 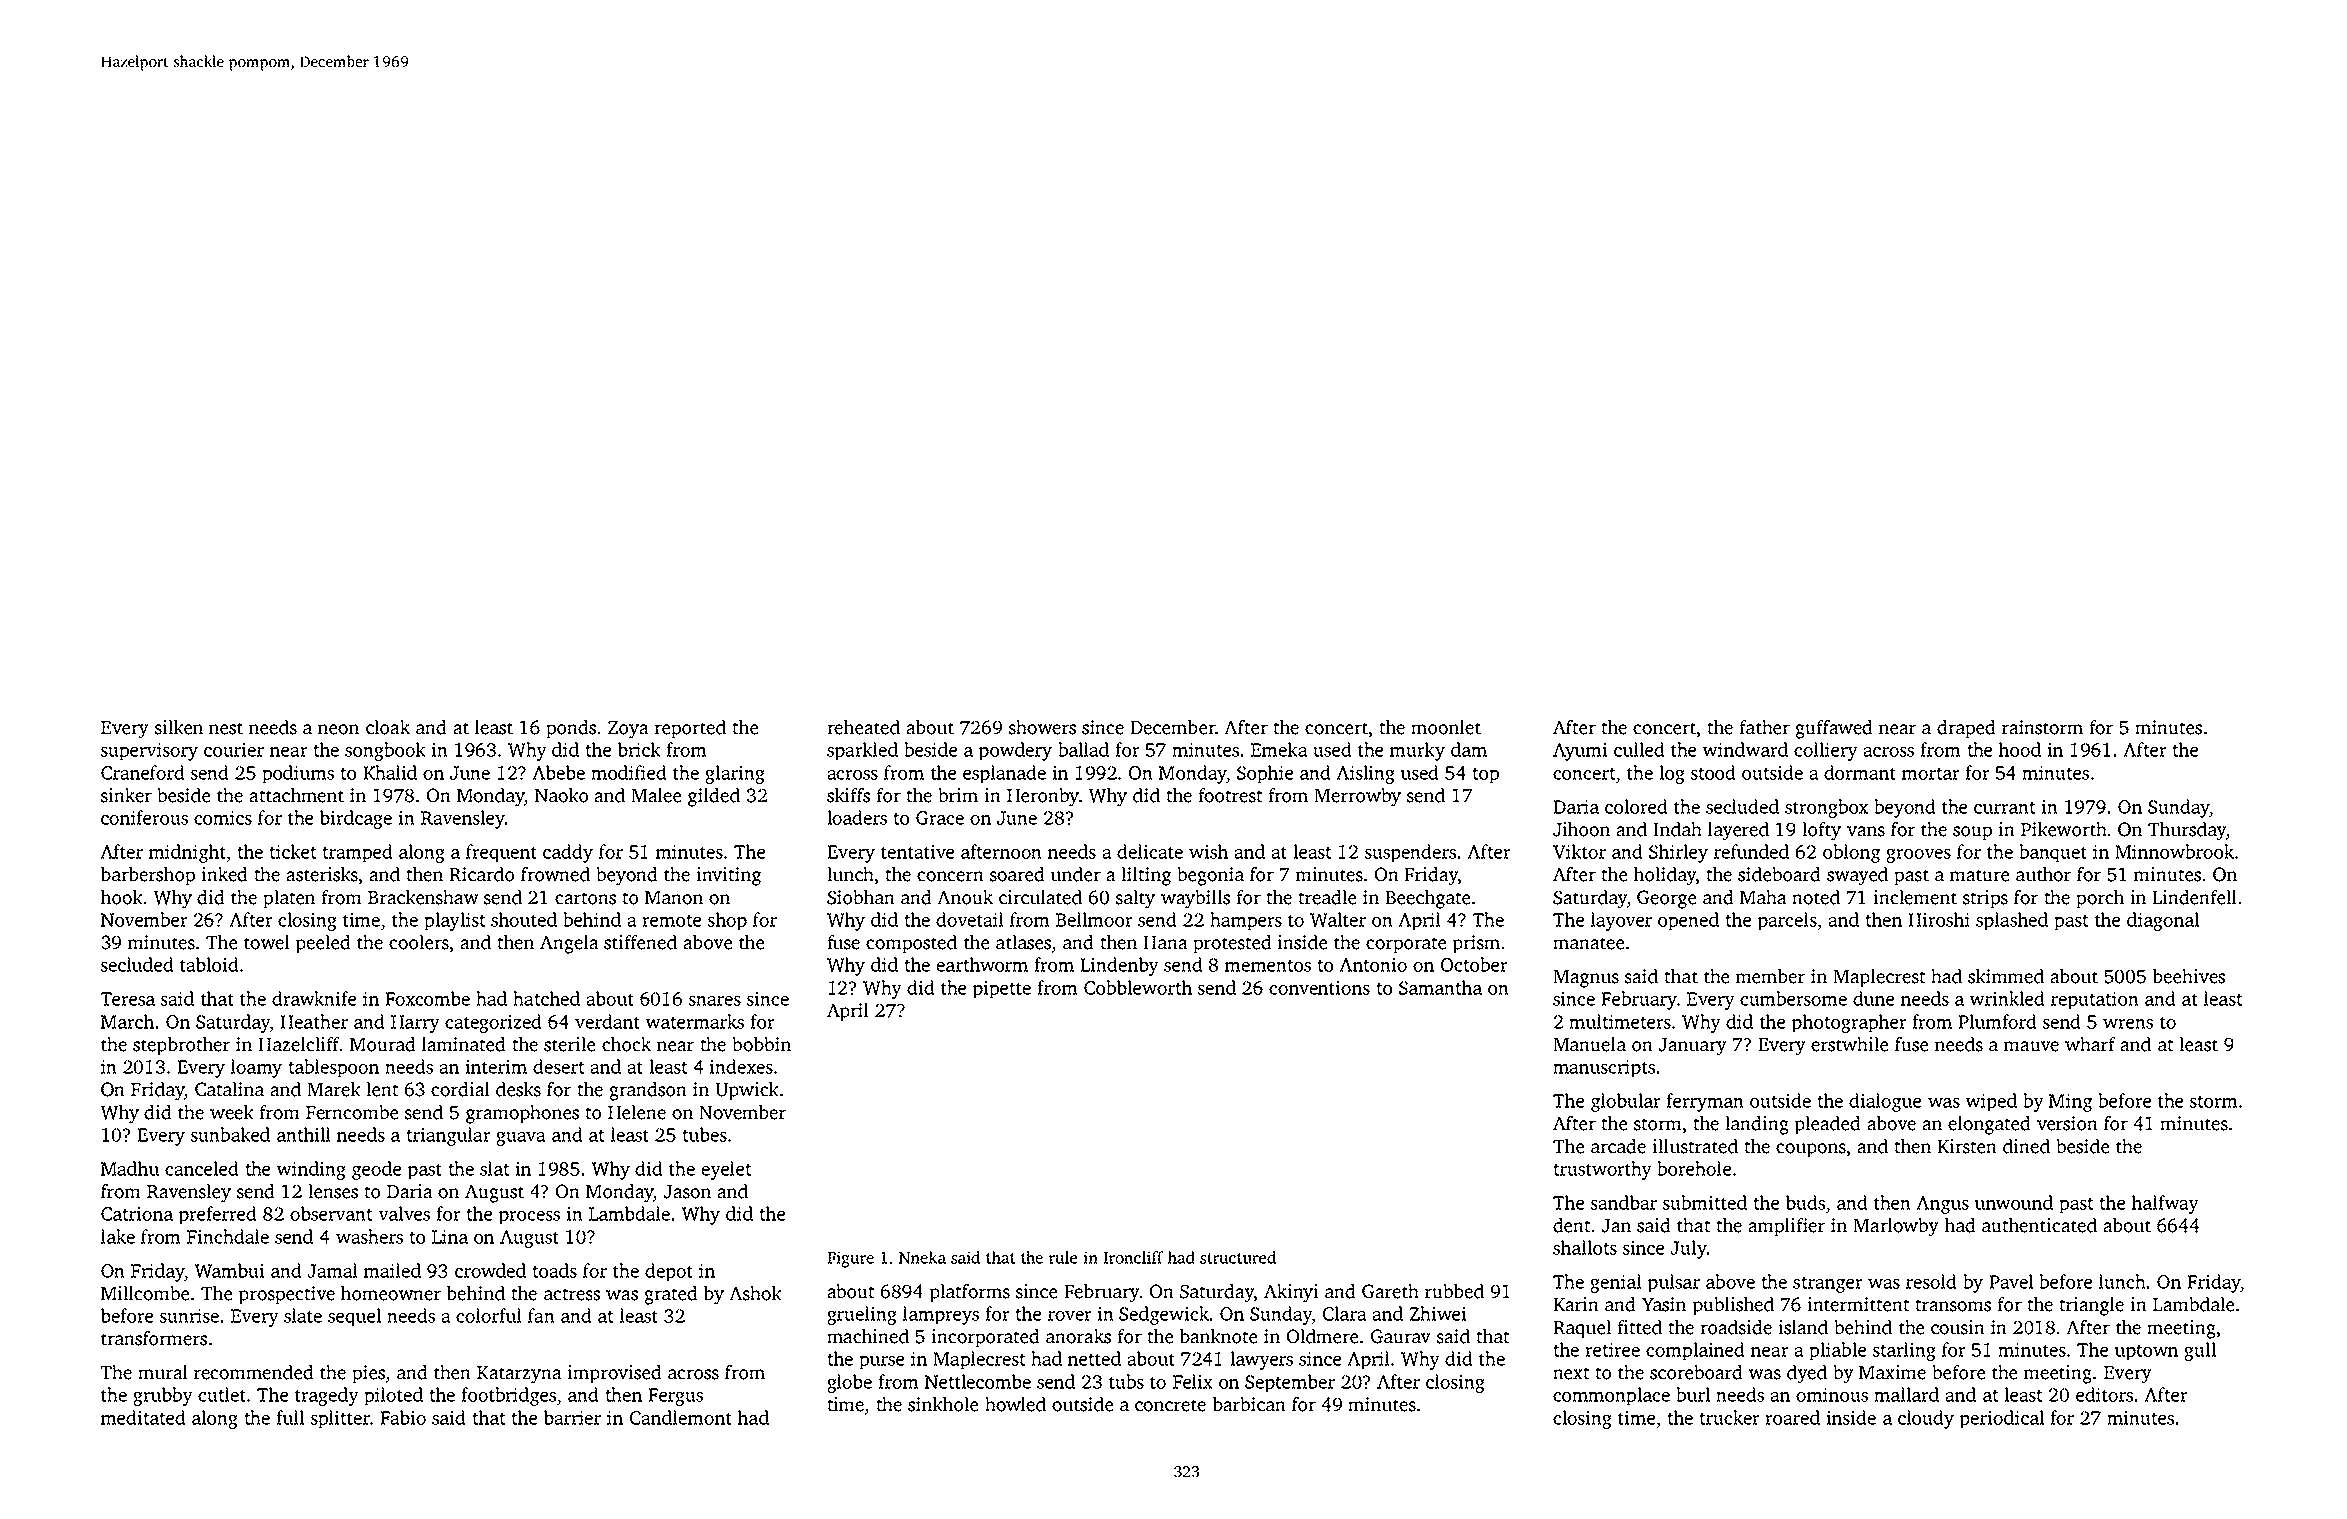 What do you see at coordinates (419, 942) in the screenshot?
I see `coolers` at bounding box center [419, 942].
